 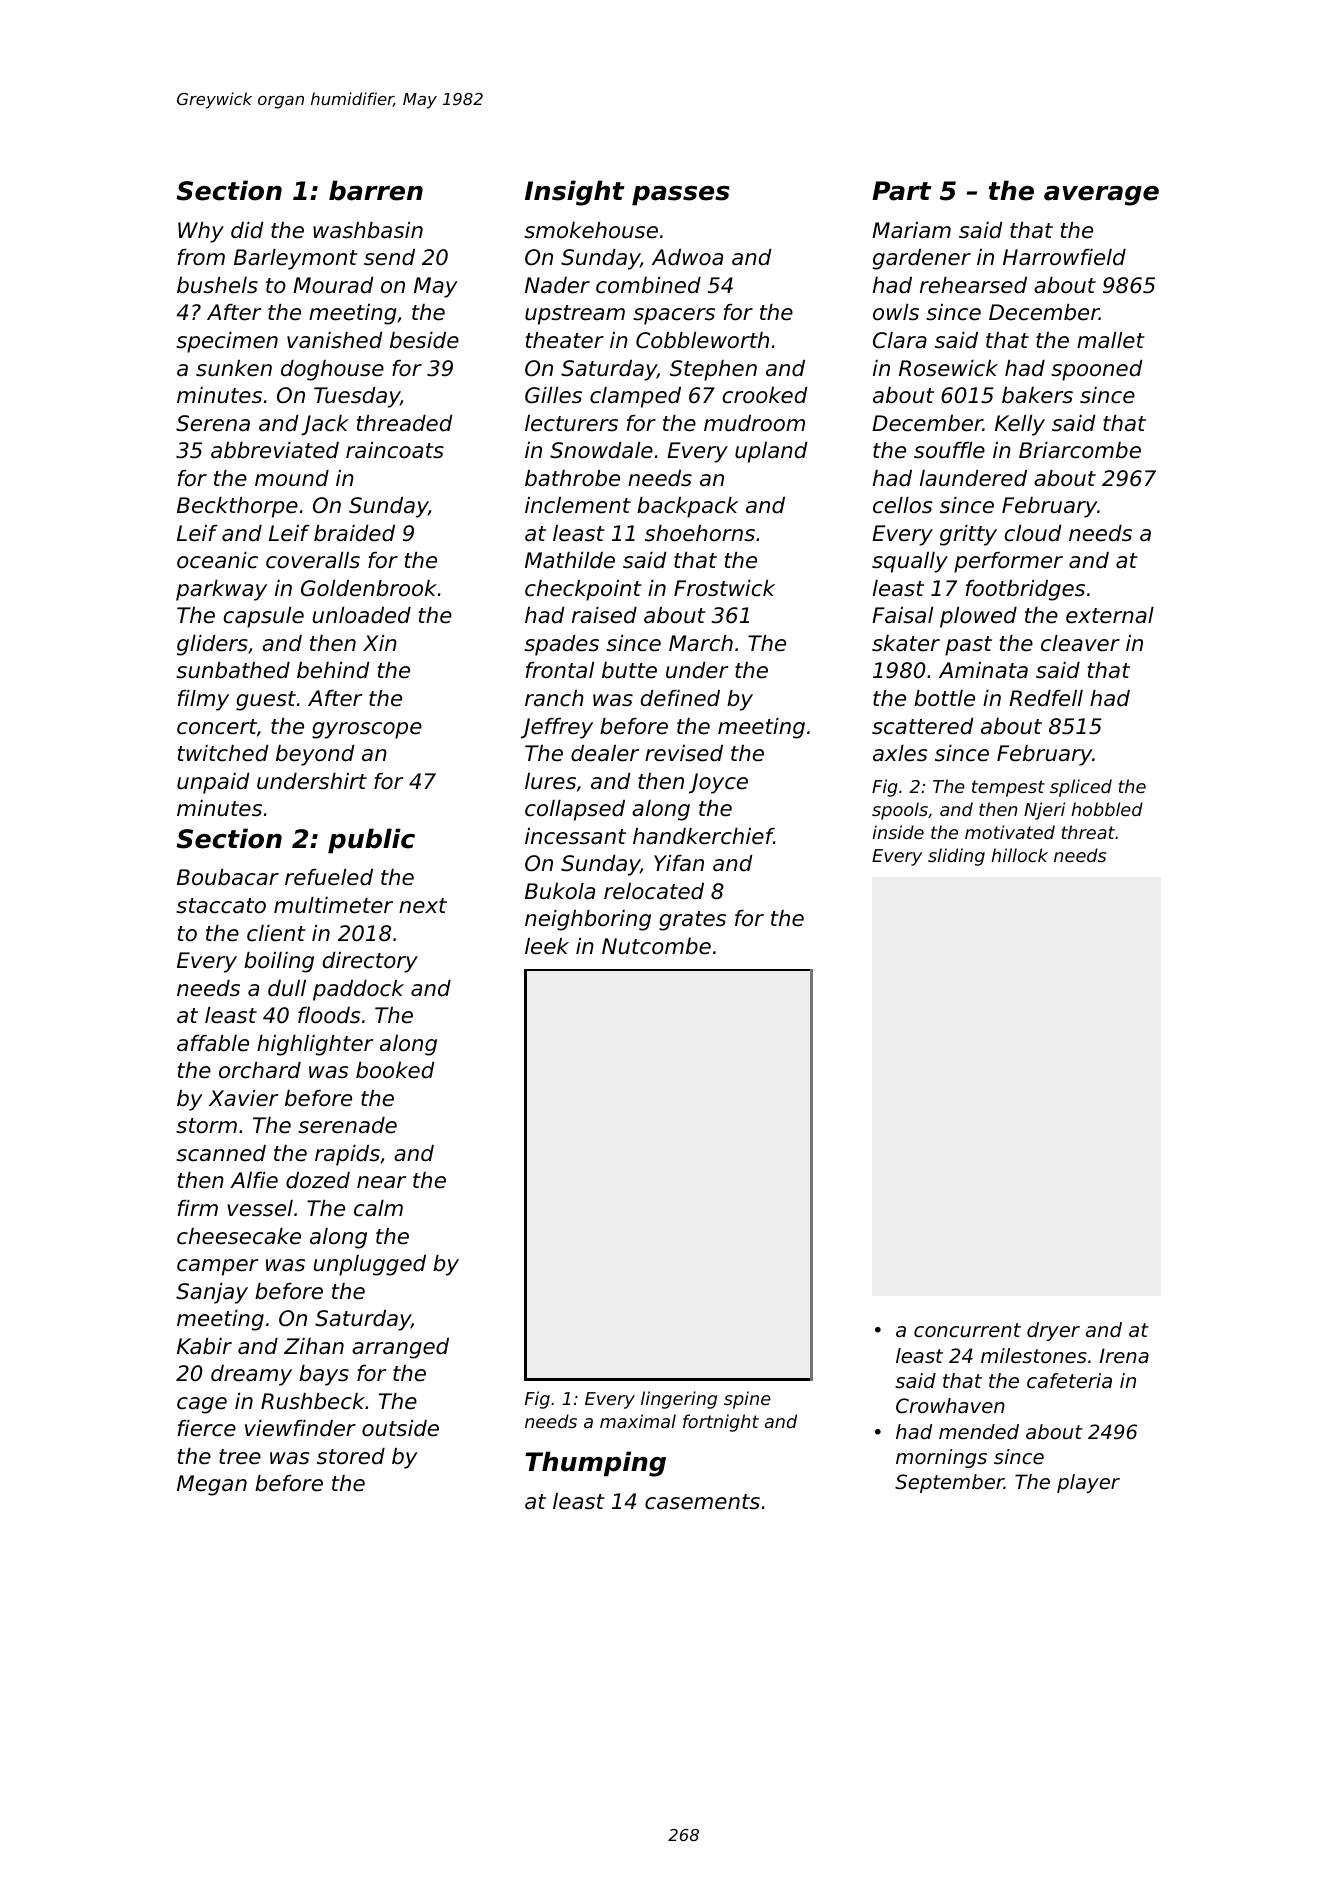 What do you see at coordinates (1053, 1331) in the screenshot?
I see `dryer` at bounding box center [1053, 1331].
